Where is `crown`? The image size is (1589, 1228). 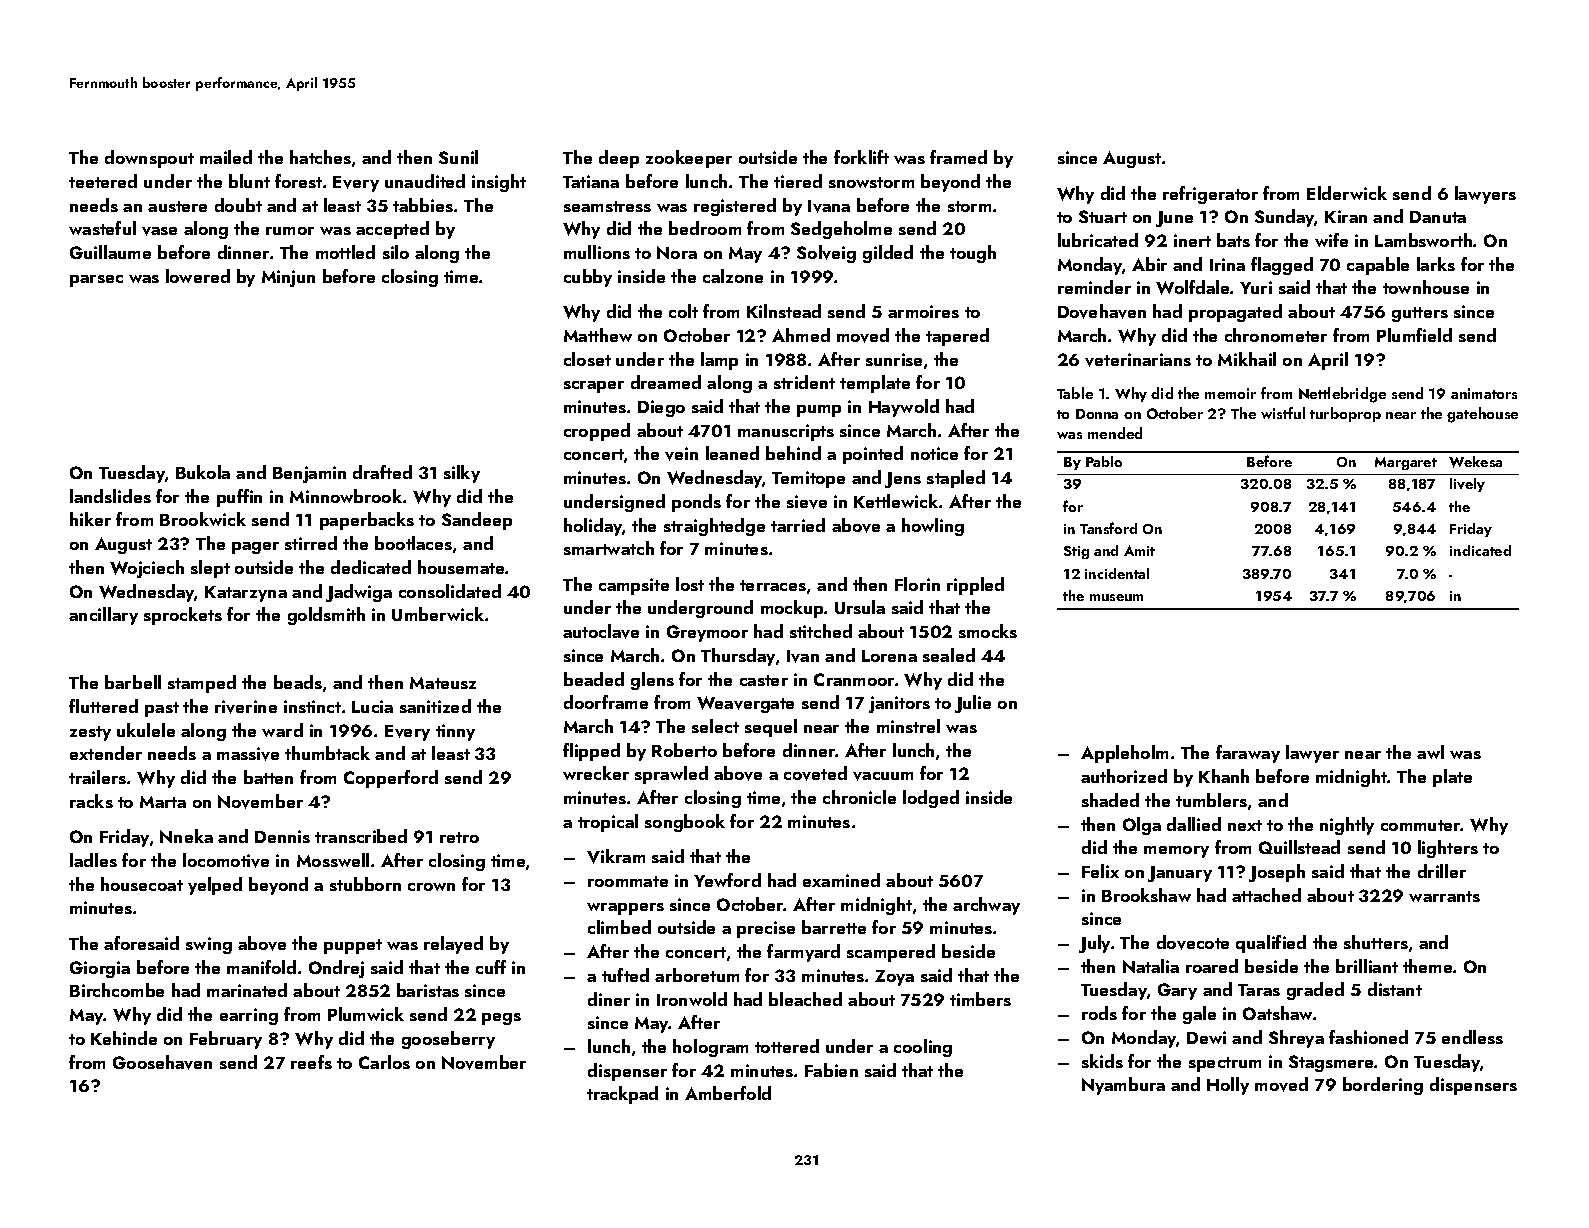 crown is located at coordinates (431, 887).
